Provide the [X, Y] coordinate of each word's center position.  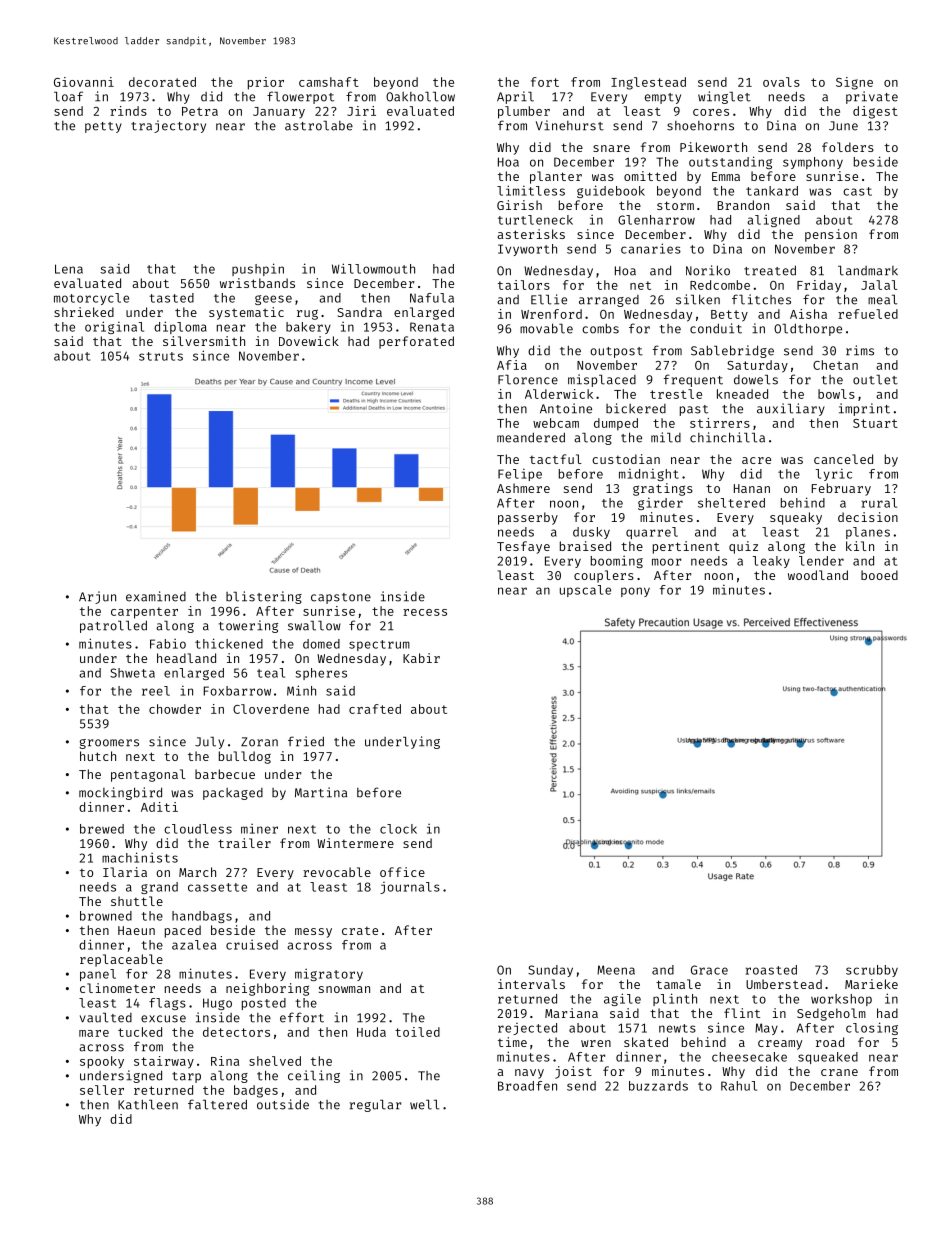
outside [283, 1104]
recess [425, 612]
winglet [724, 97]
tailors [524, 285]
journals [410, 888]
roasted [771, 970]
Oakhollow [420, 97]
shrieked [84, 312]
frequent [693, 380]
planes [868, 533]
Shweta [132, 673]
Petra [200, 111]
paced [183, 931]
